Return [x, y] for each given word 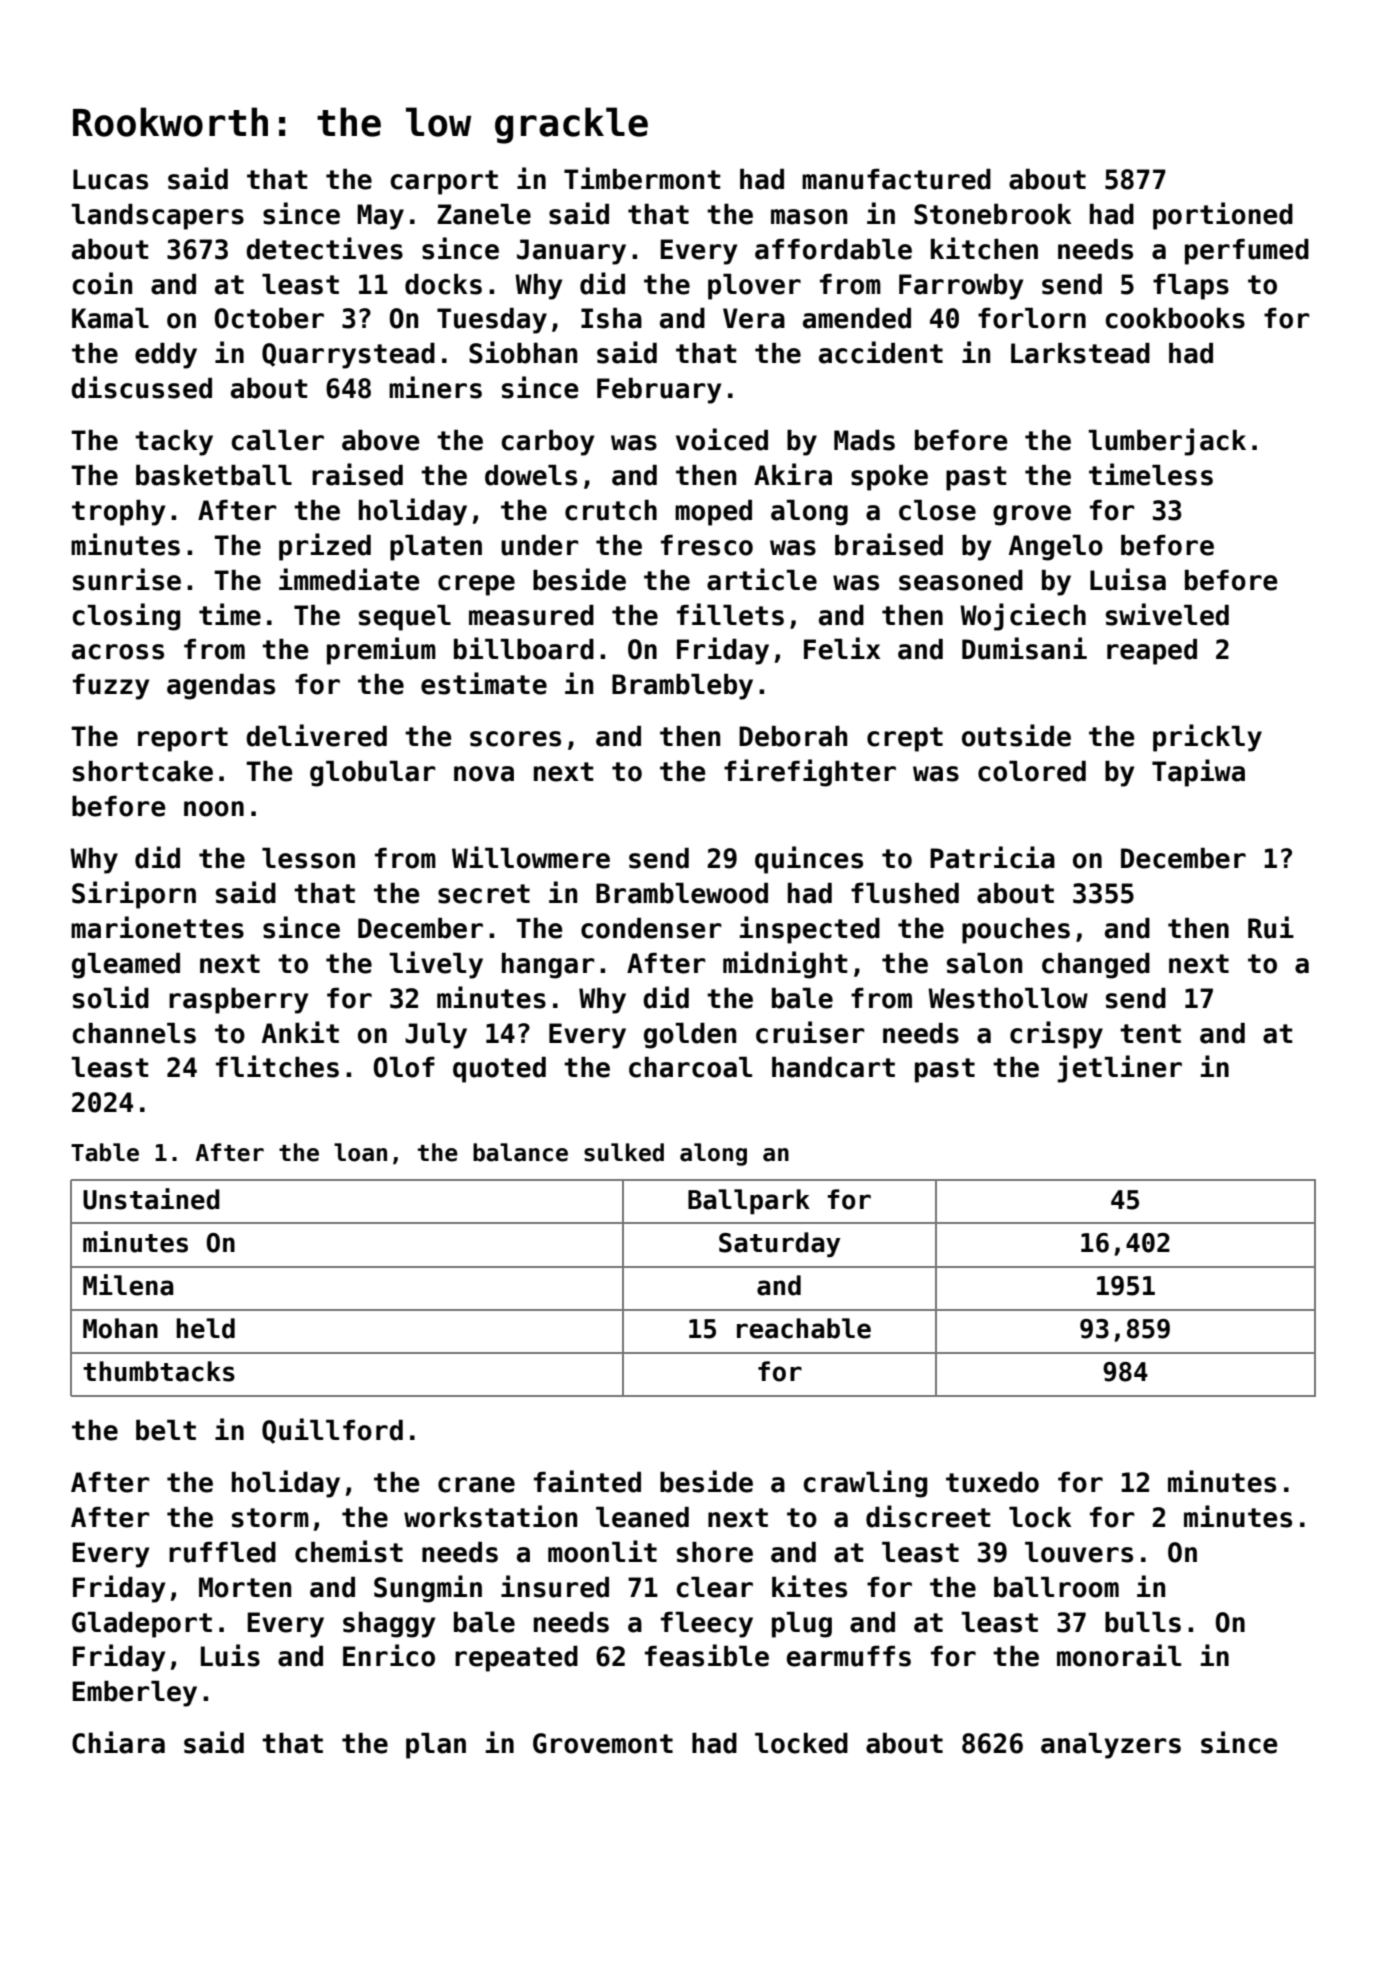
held [205, 1328]
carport [444, 182]
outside [1016, 735]
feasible [707, 1655]
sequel [405, 618]
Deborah [793, 736]
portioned [1223, 216]
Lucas [110, 179]
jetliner [1119, 1069]
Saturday [780, 1244]
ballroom [1056, 1587]
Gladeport [142, 1625]
